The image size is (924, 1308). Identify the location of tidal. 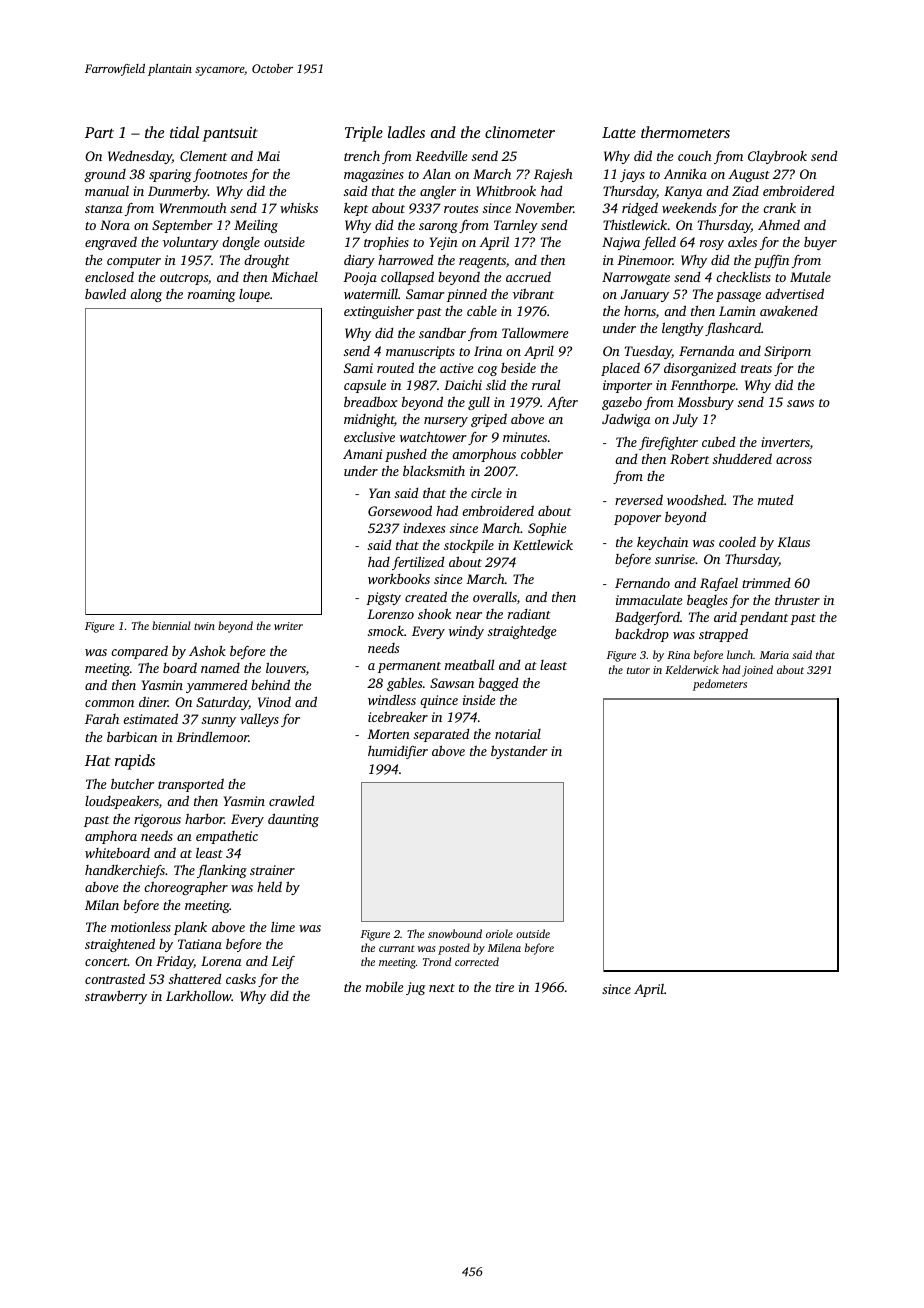
(184, 132).
